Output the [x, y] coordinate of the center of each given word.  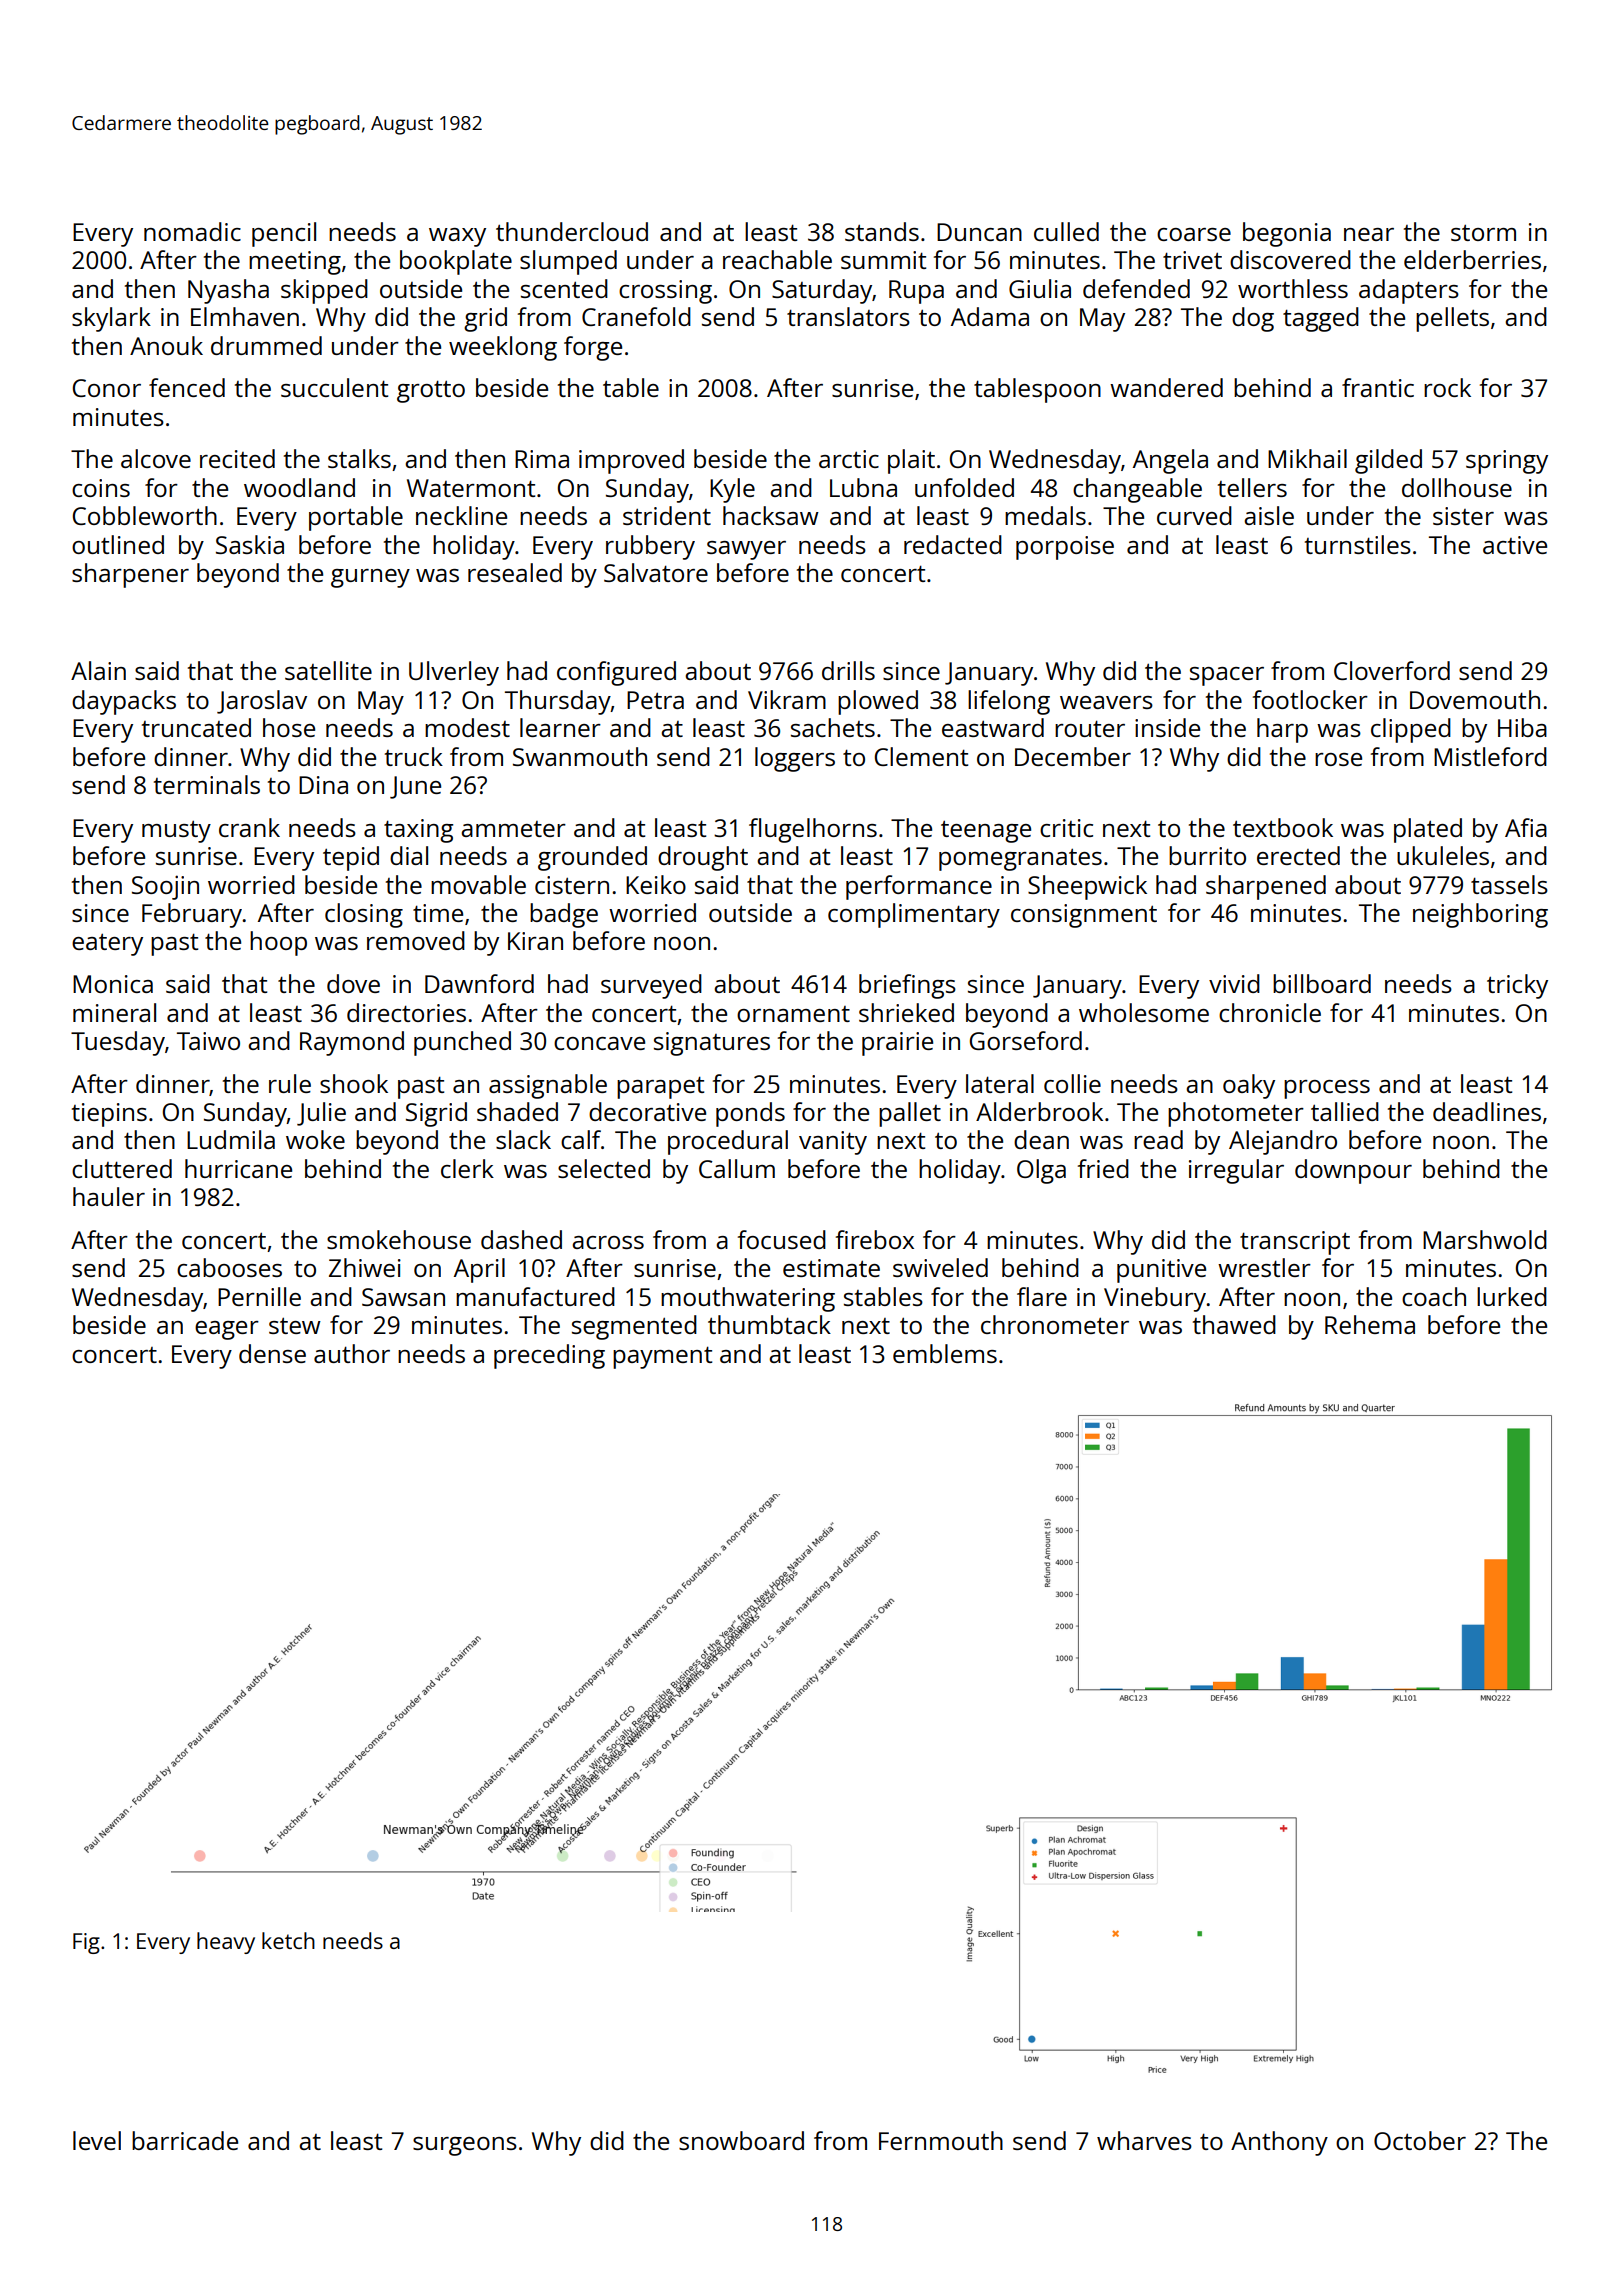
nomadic [192, 231]
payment [662, 1357]
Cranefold [636, 316]
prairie [897, 1044]
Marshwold [1485, 1239]
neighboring [1480, 915]
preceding [549, 1356]
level [97, 2140]
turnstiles [1358, 544]
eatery [107, 945]
